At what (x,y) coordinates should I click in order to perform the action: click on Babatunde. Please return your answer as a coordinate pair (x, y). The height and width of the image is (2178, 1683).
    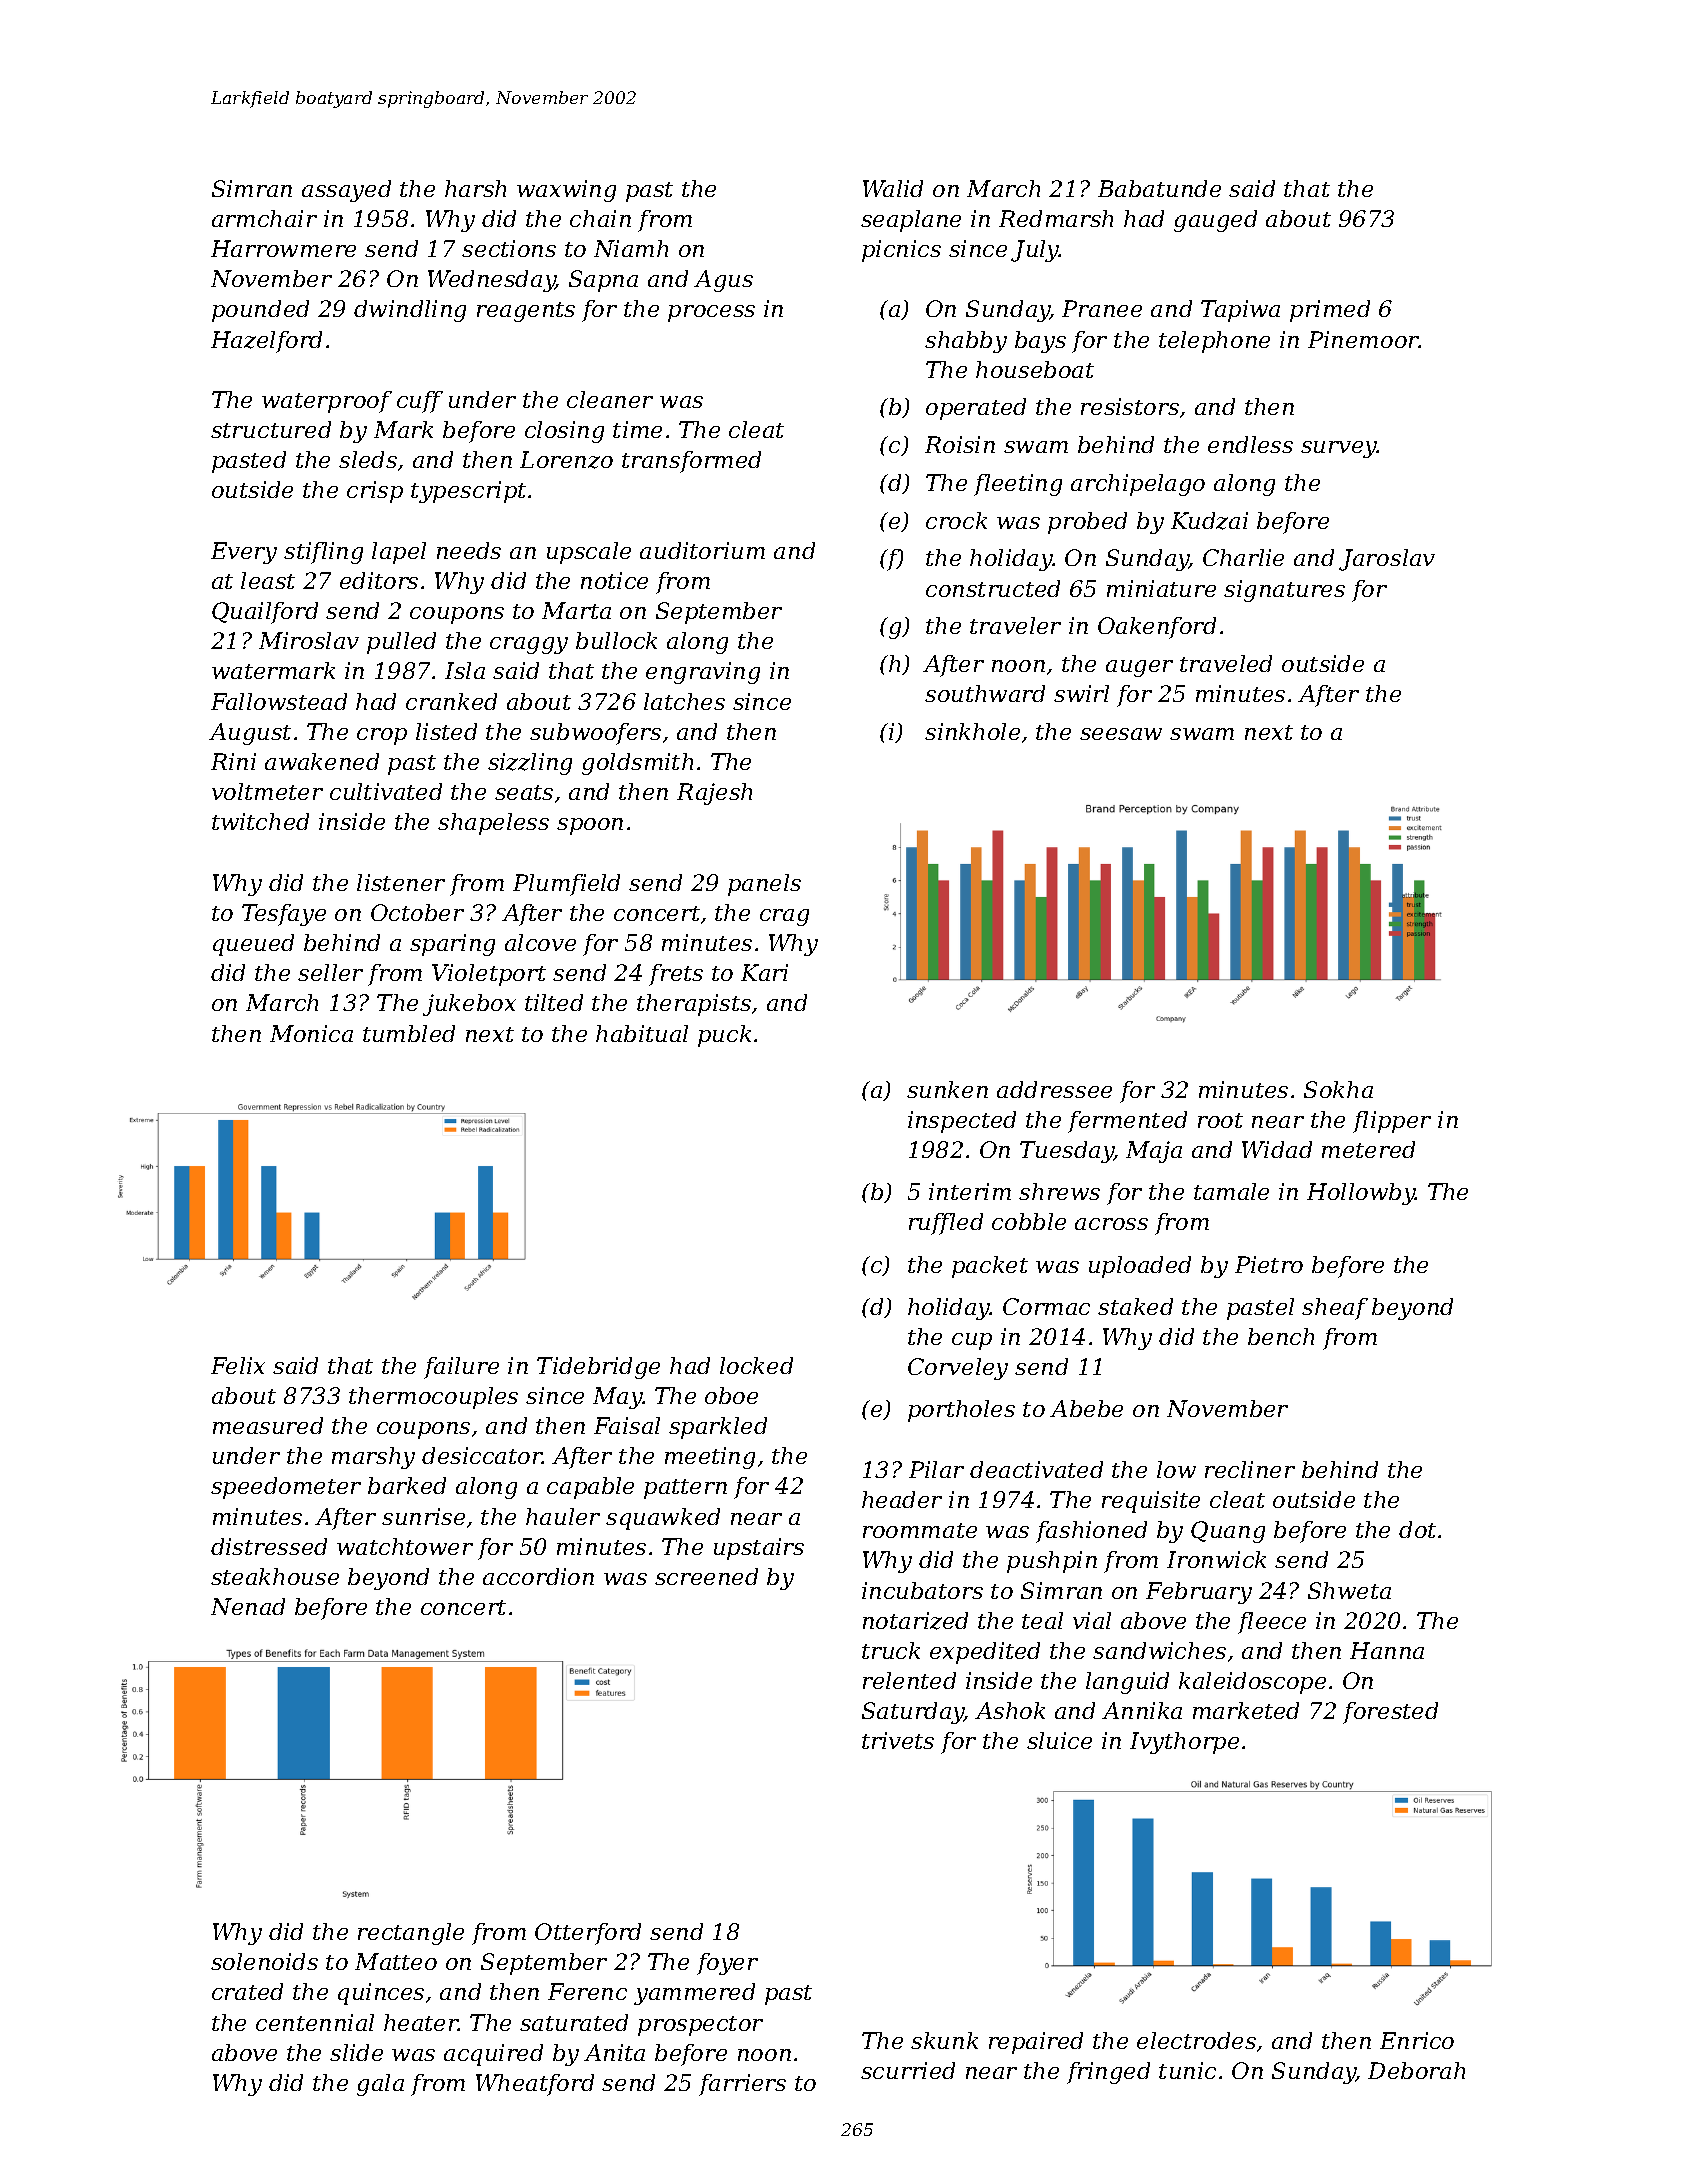
    Looking at the image, I should click on (1159, 188).
